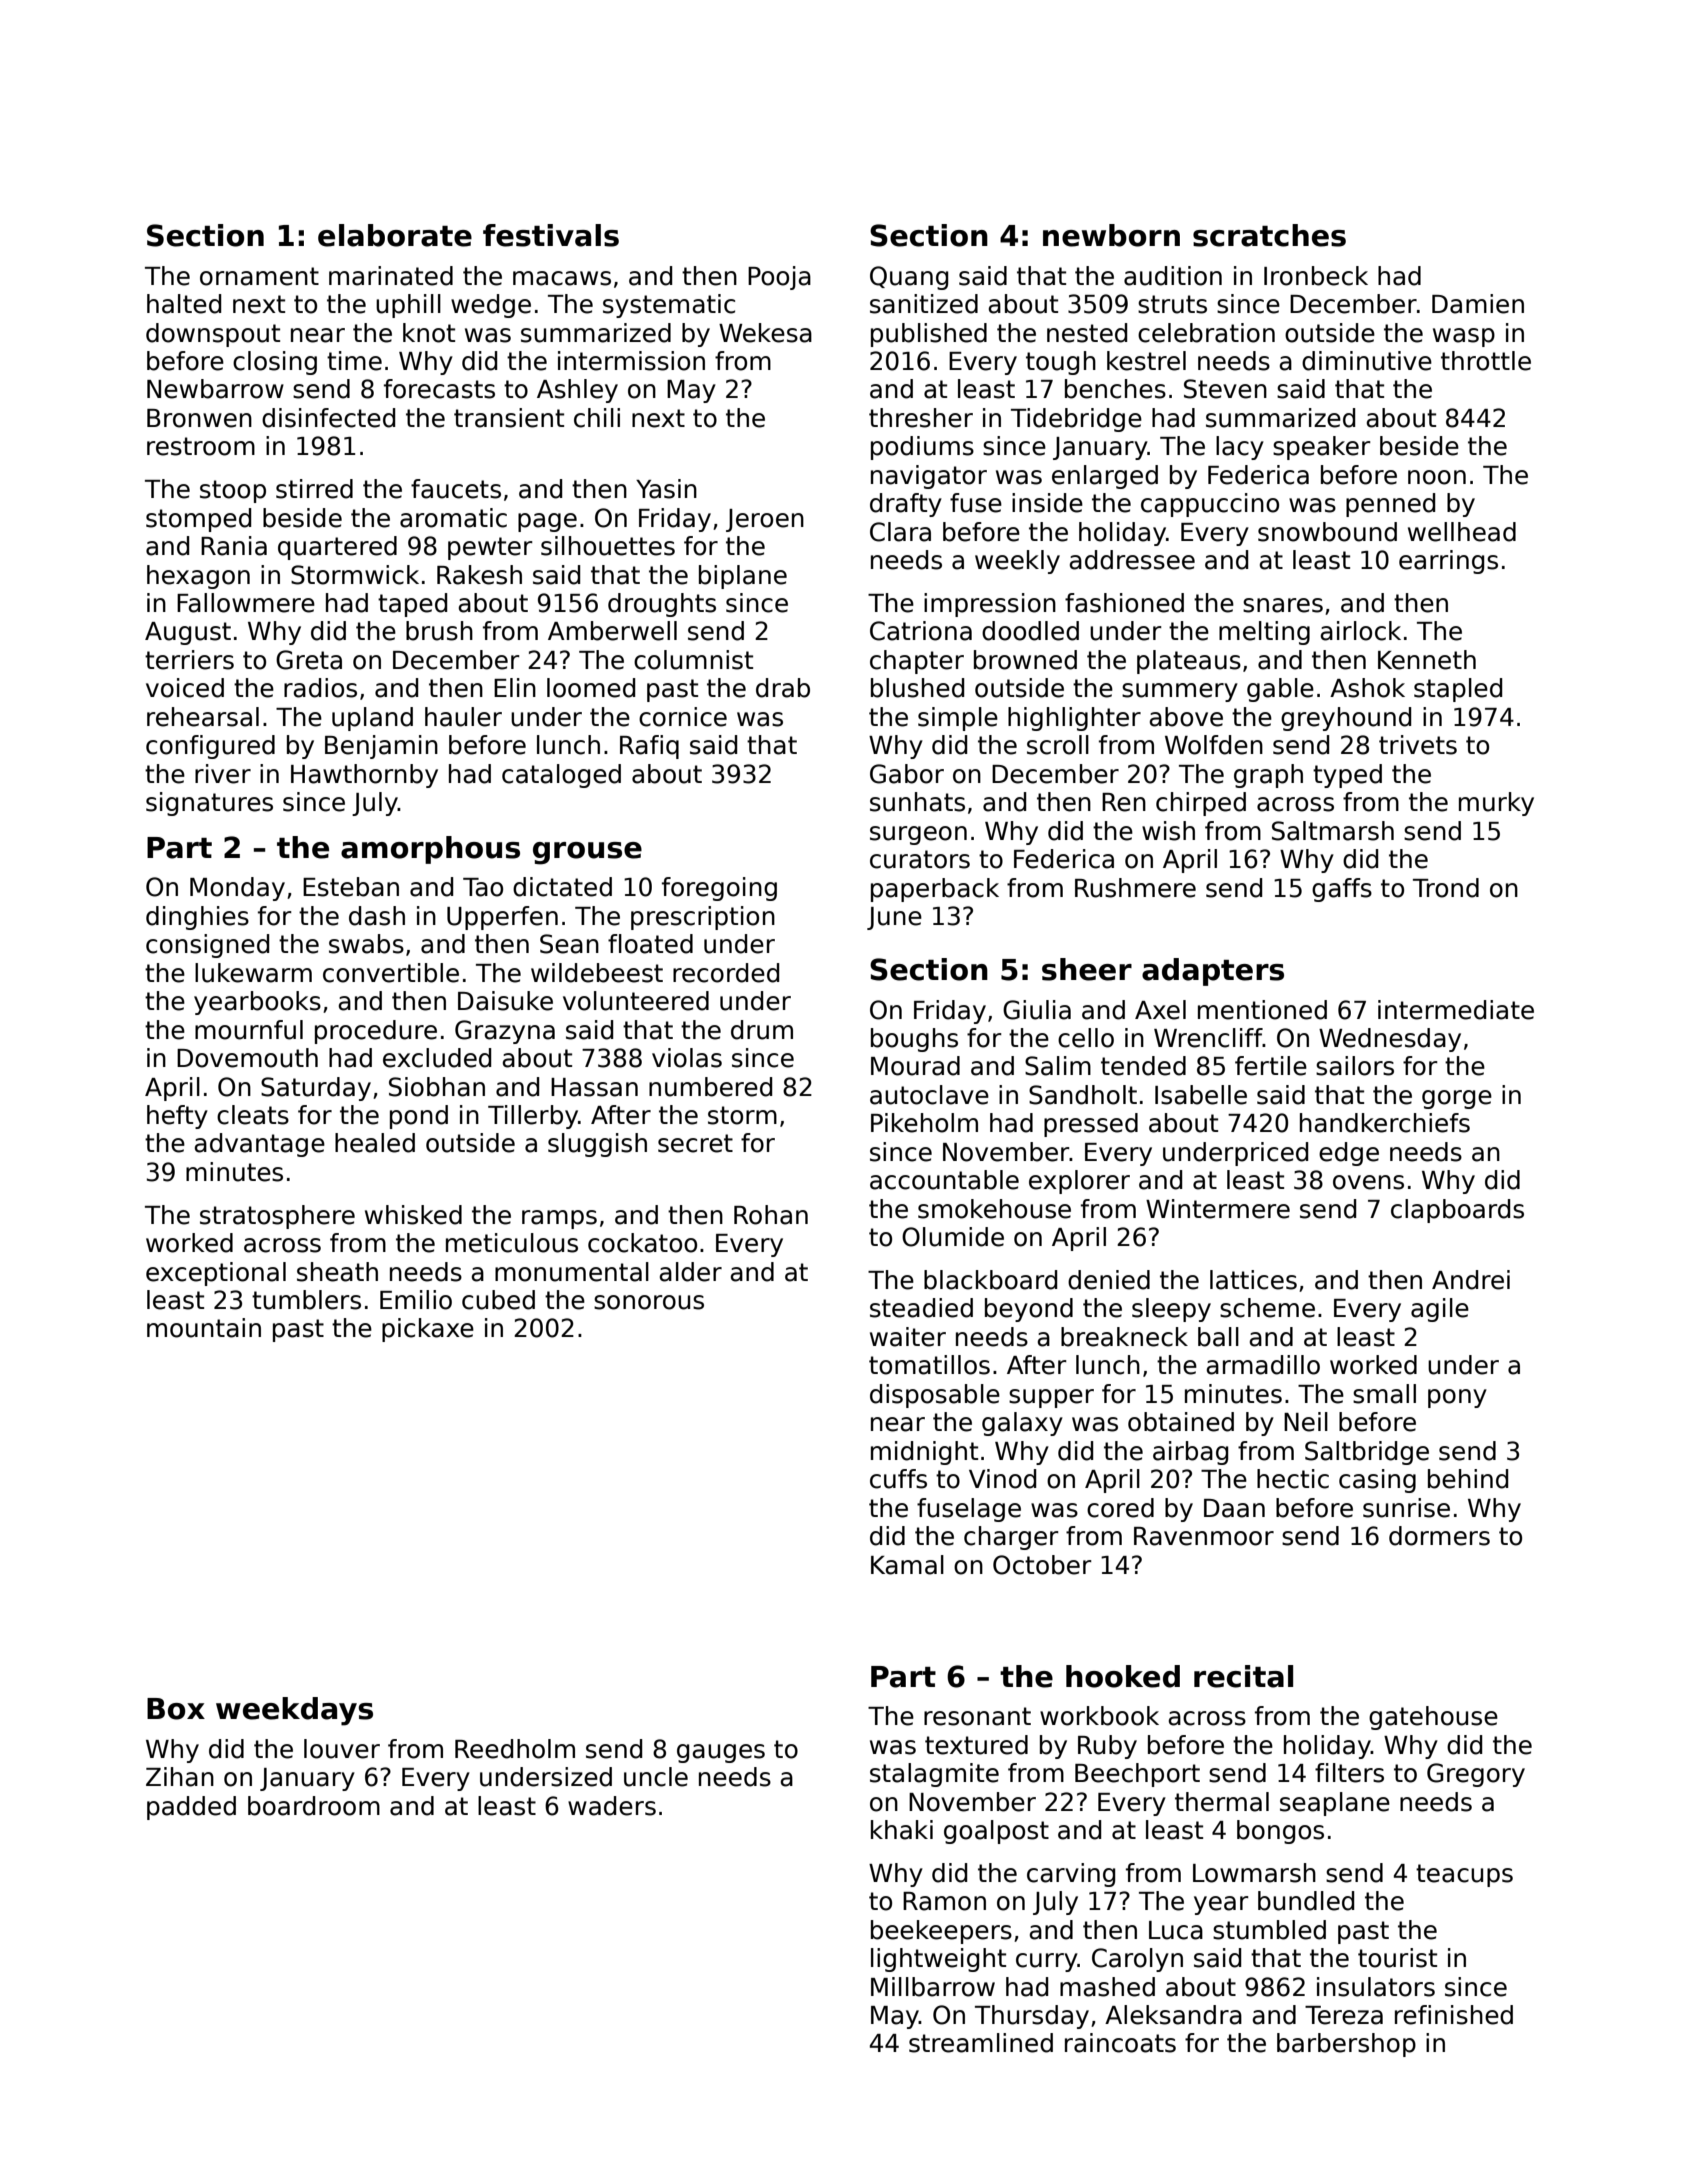 The image size is (1683, 2178). What do you see at coordinates (1115, 389) in the page?
I see `benches` at bounding box center [1115, 389].
